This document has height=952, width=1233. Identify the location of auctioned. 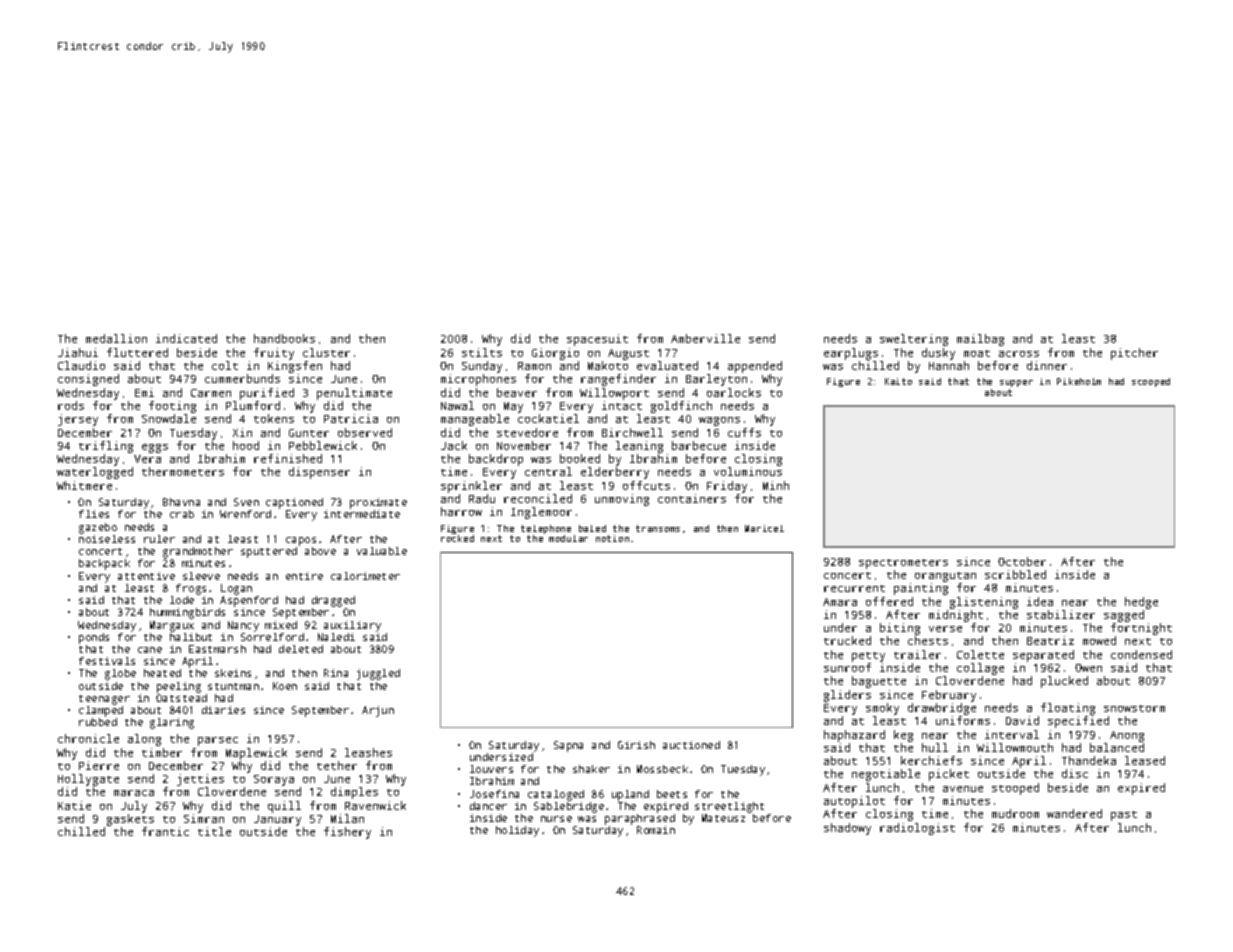
(691, 745).
